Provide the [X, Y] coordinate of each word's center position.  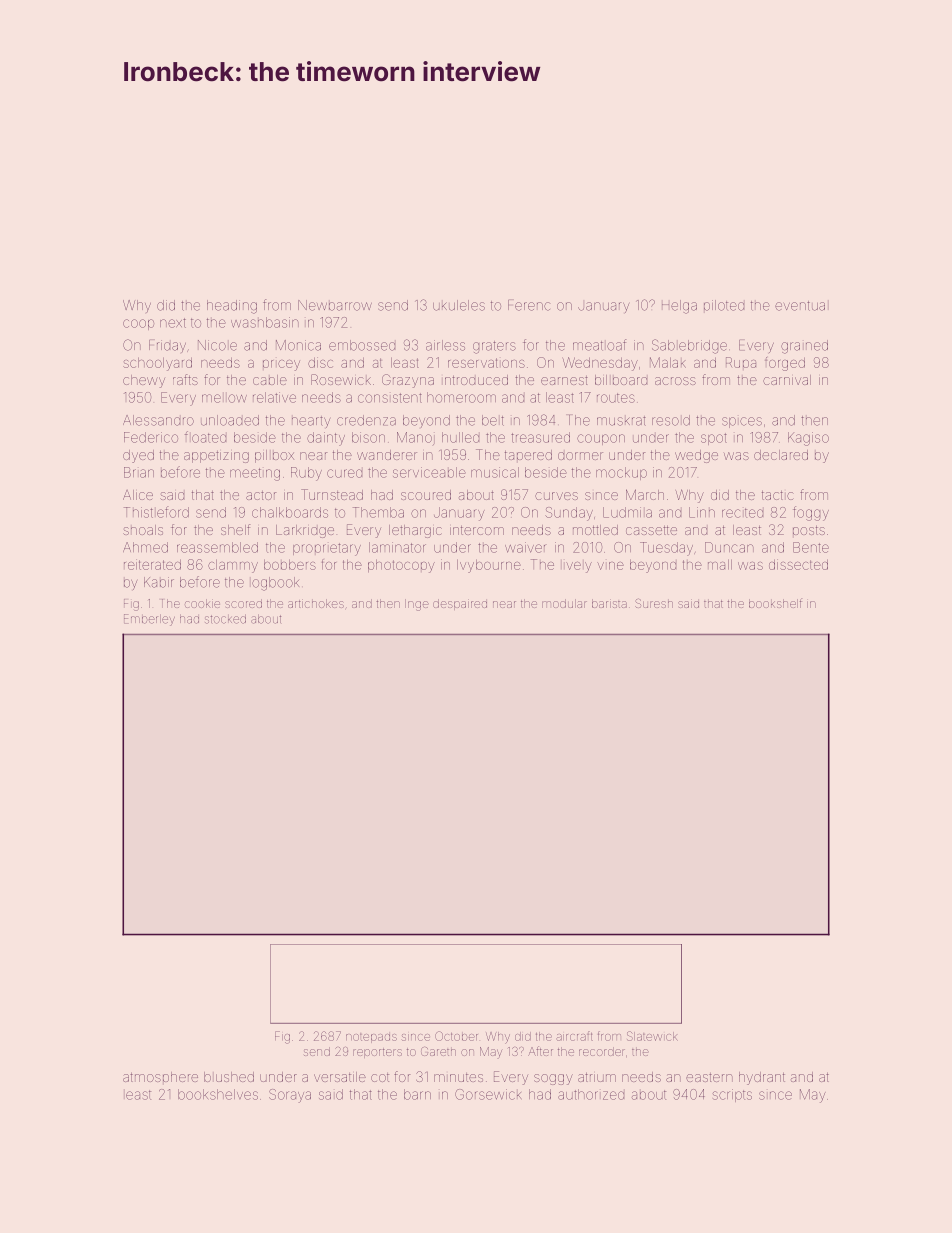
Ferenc [529, 305]
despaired [460, 604]
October [456, 1036]
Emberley [149, 620]
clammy [233, 566]
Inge [417, 605]
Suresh [654, 603]
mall [720, 565]
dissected [798, 564]
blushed [229, 1077]
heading [232, 307]
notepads [371, 1038]
